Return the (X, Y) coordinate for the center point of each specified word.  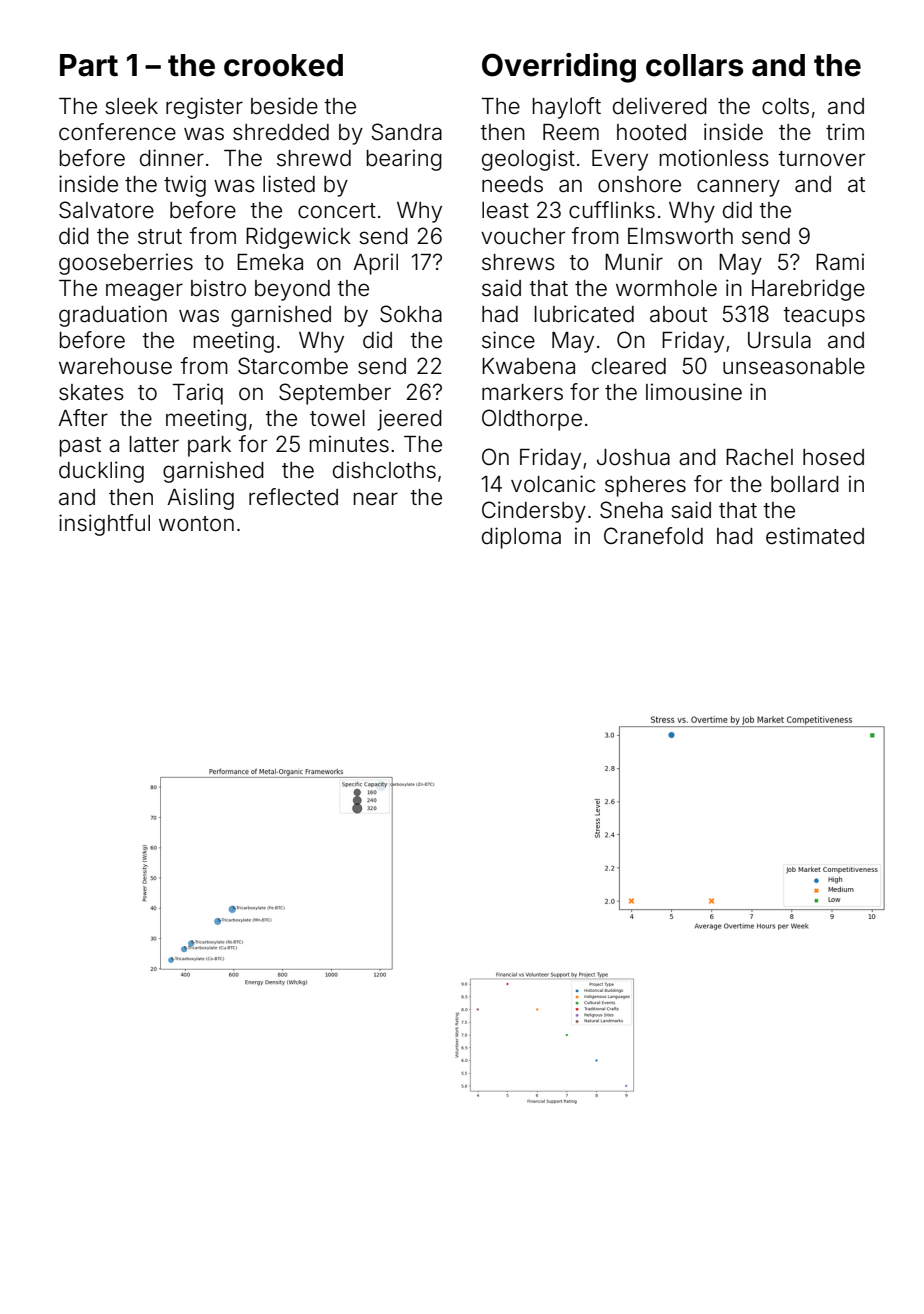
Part (89, 65)
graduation (113, 316)
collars (694, 65)
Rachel (759, 457)
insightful (104, 525)
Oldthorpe (532, 420)
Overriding (559, 68)
